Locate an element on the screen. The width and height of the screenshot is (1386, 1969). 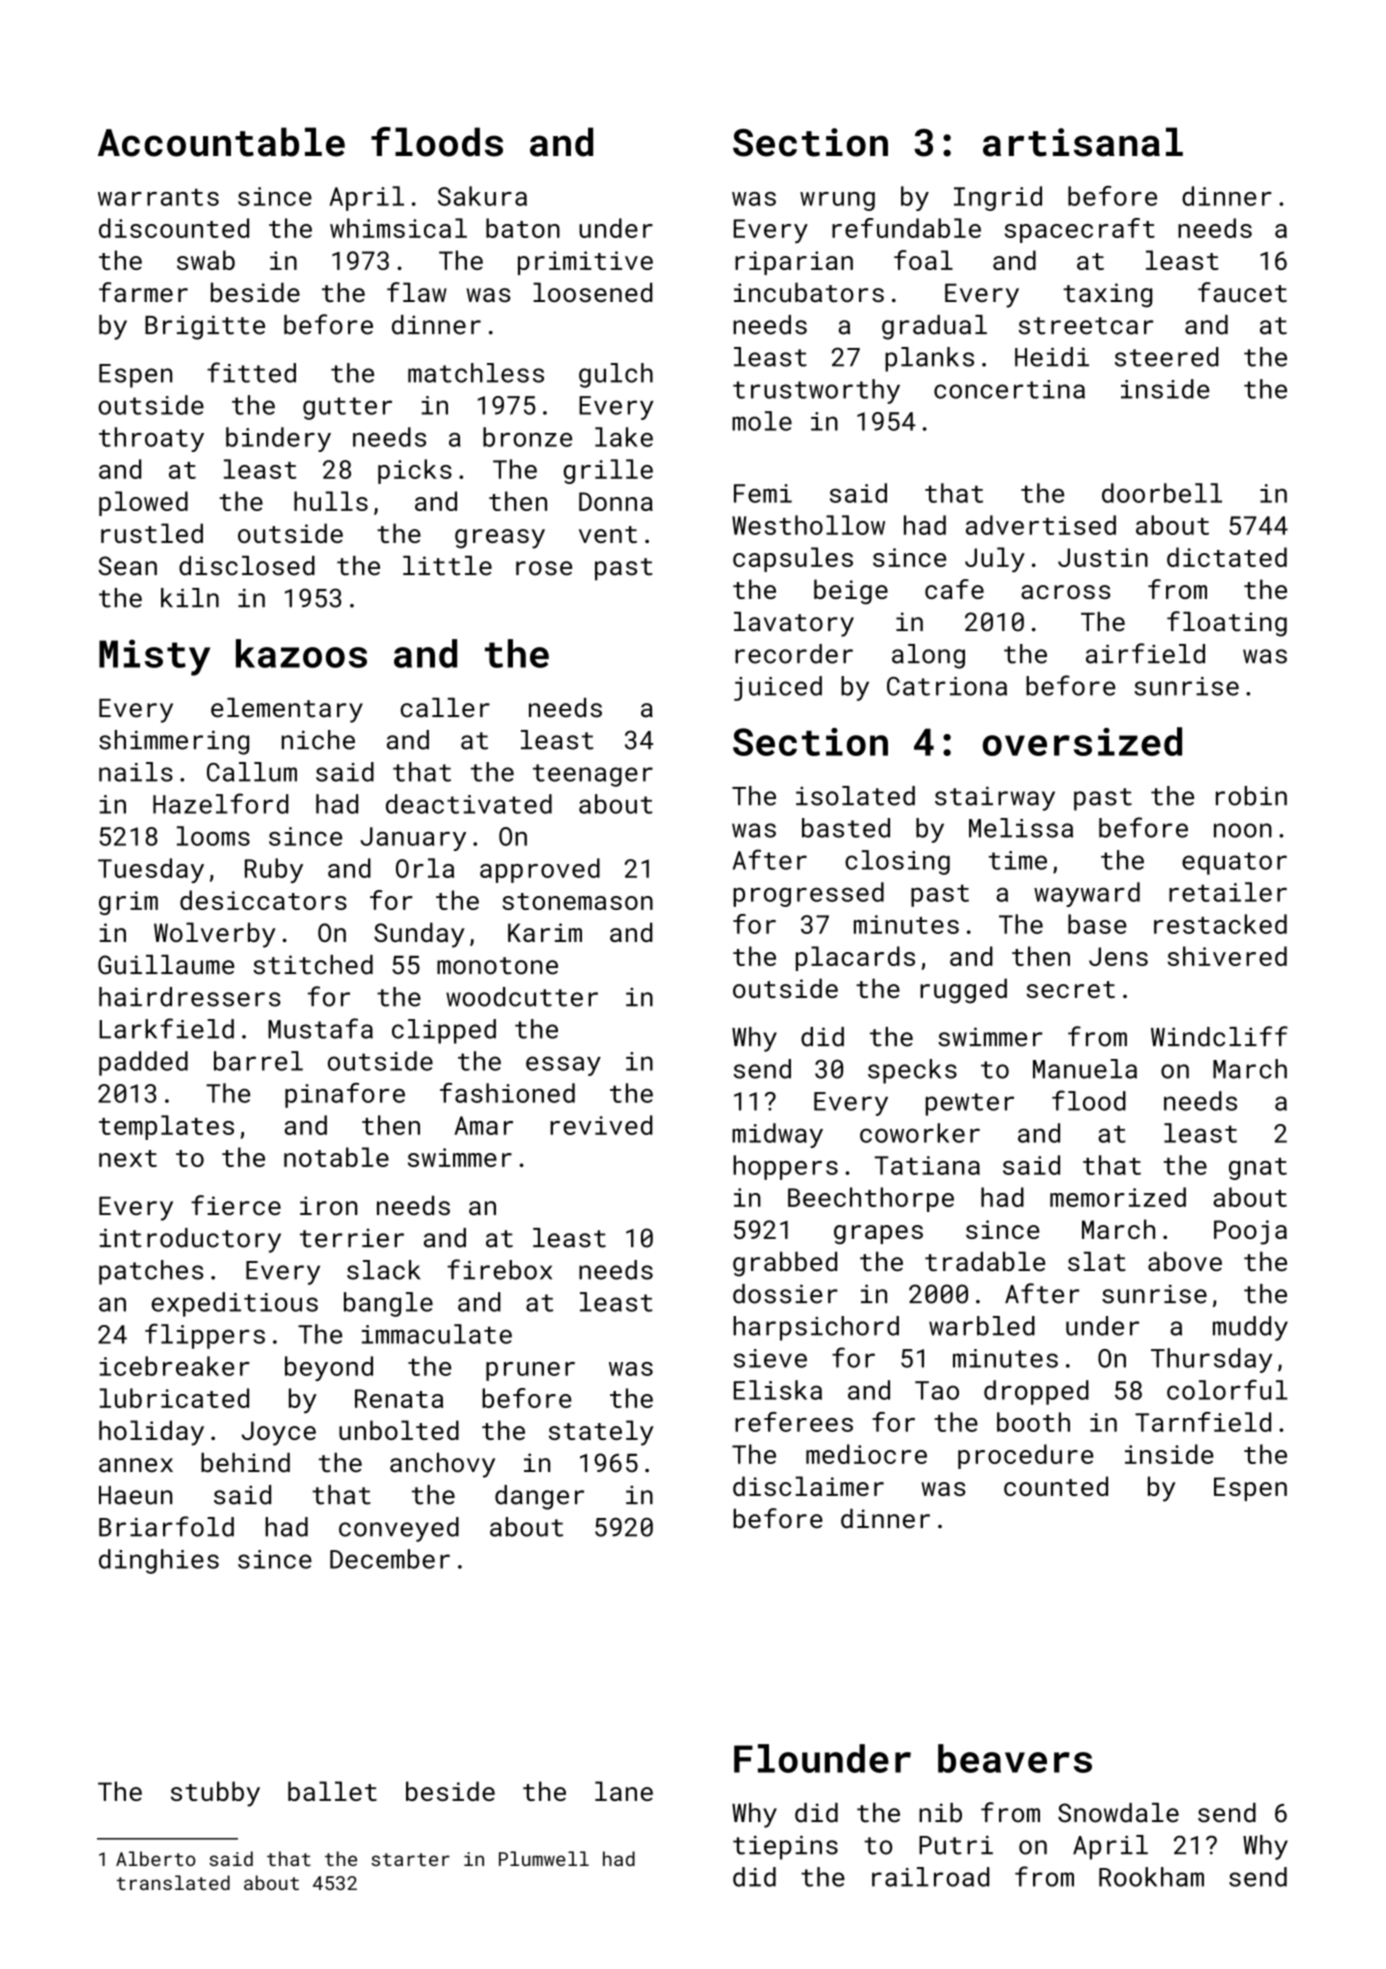
baton is located at coordinates (523, 228).
